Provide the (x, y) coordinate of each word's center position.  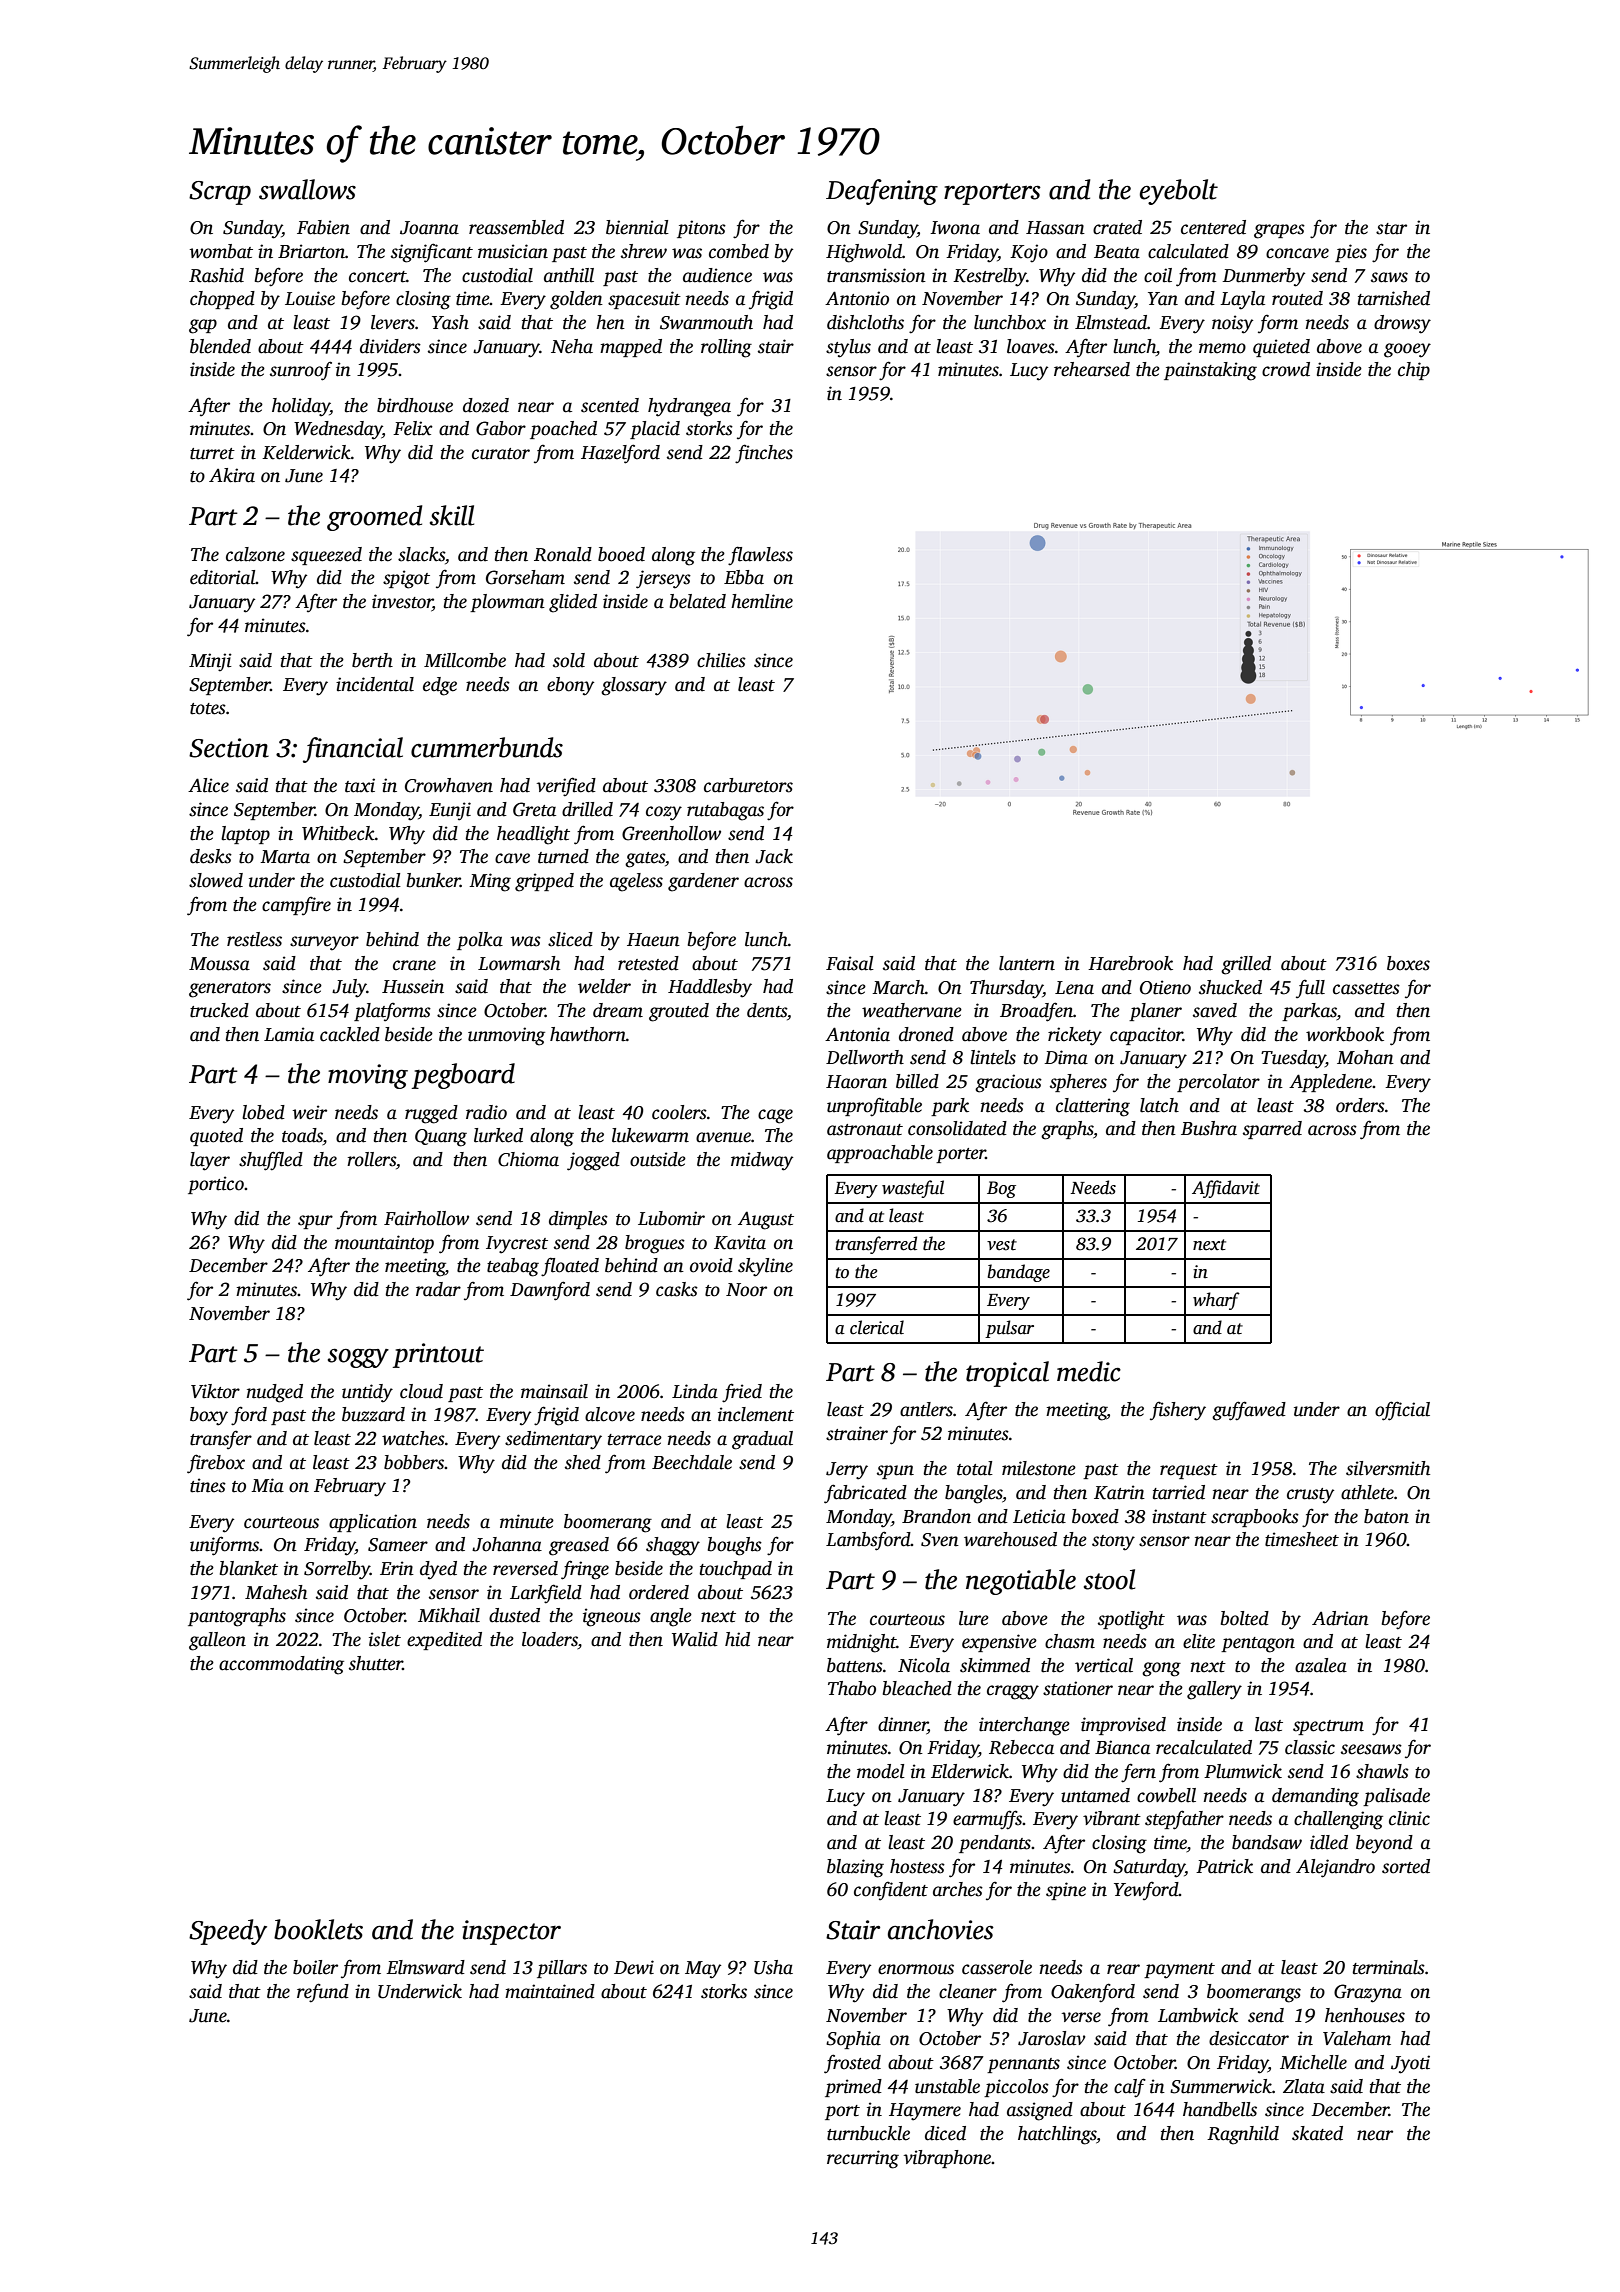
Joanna (429, 228)
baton (1386, 1516)
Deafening (882, 192)
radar (438, 1289)
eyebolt (1179, 192)
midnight (862, 1643)
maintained (550, 1991)
